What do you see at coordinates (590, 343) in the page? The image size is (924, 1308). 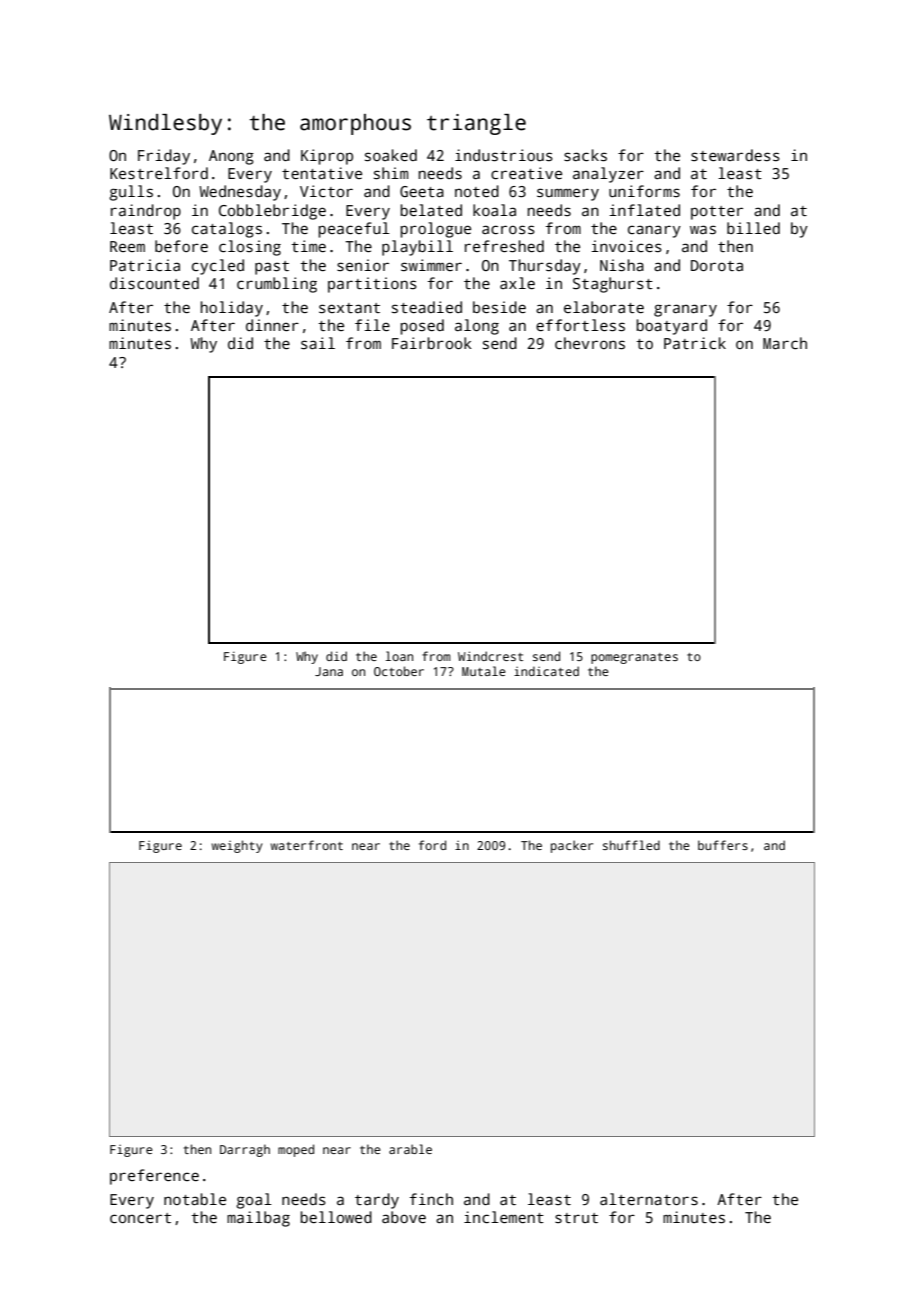 I see `chevrons` at bounding box center [590, 343].
